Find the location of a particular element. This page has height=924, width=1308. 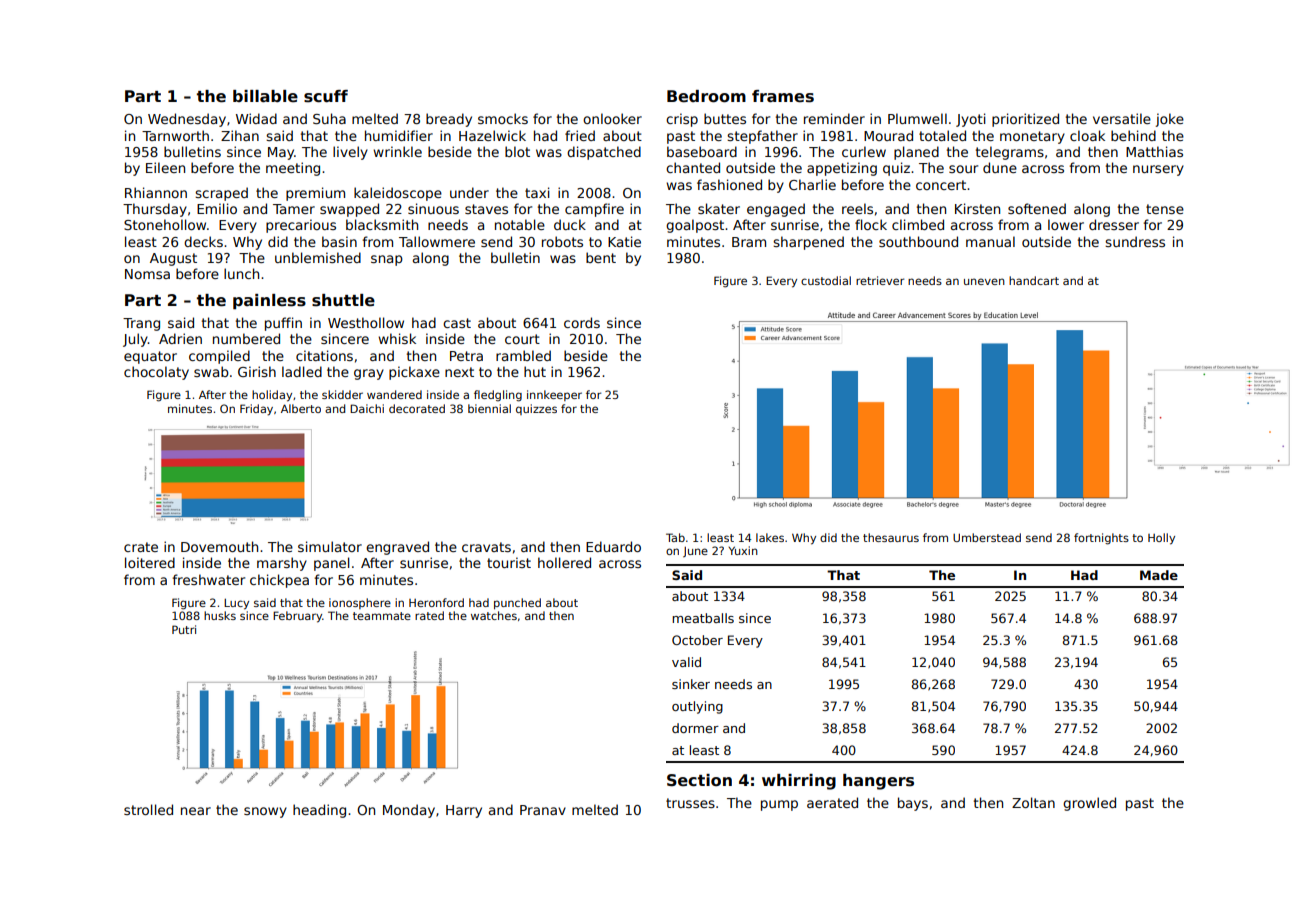

innkeeper is located at coordinates (554, 395).
